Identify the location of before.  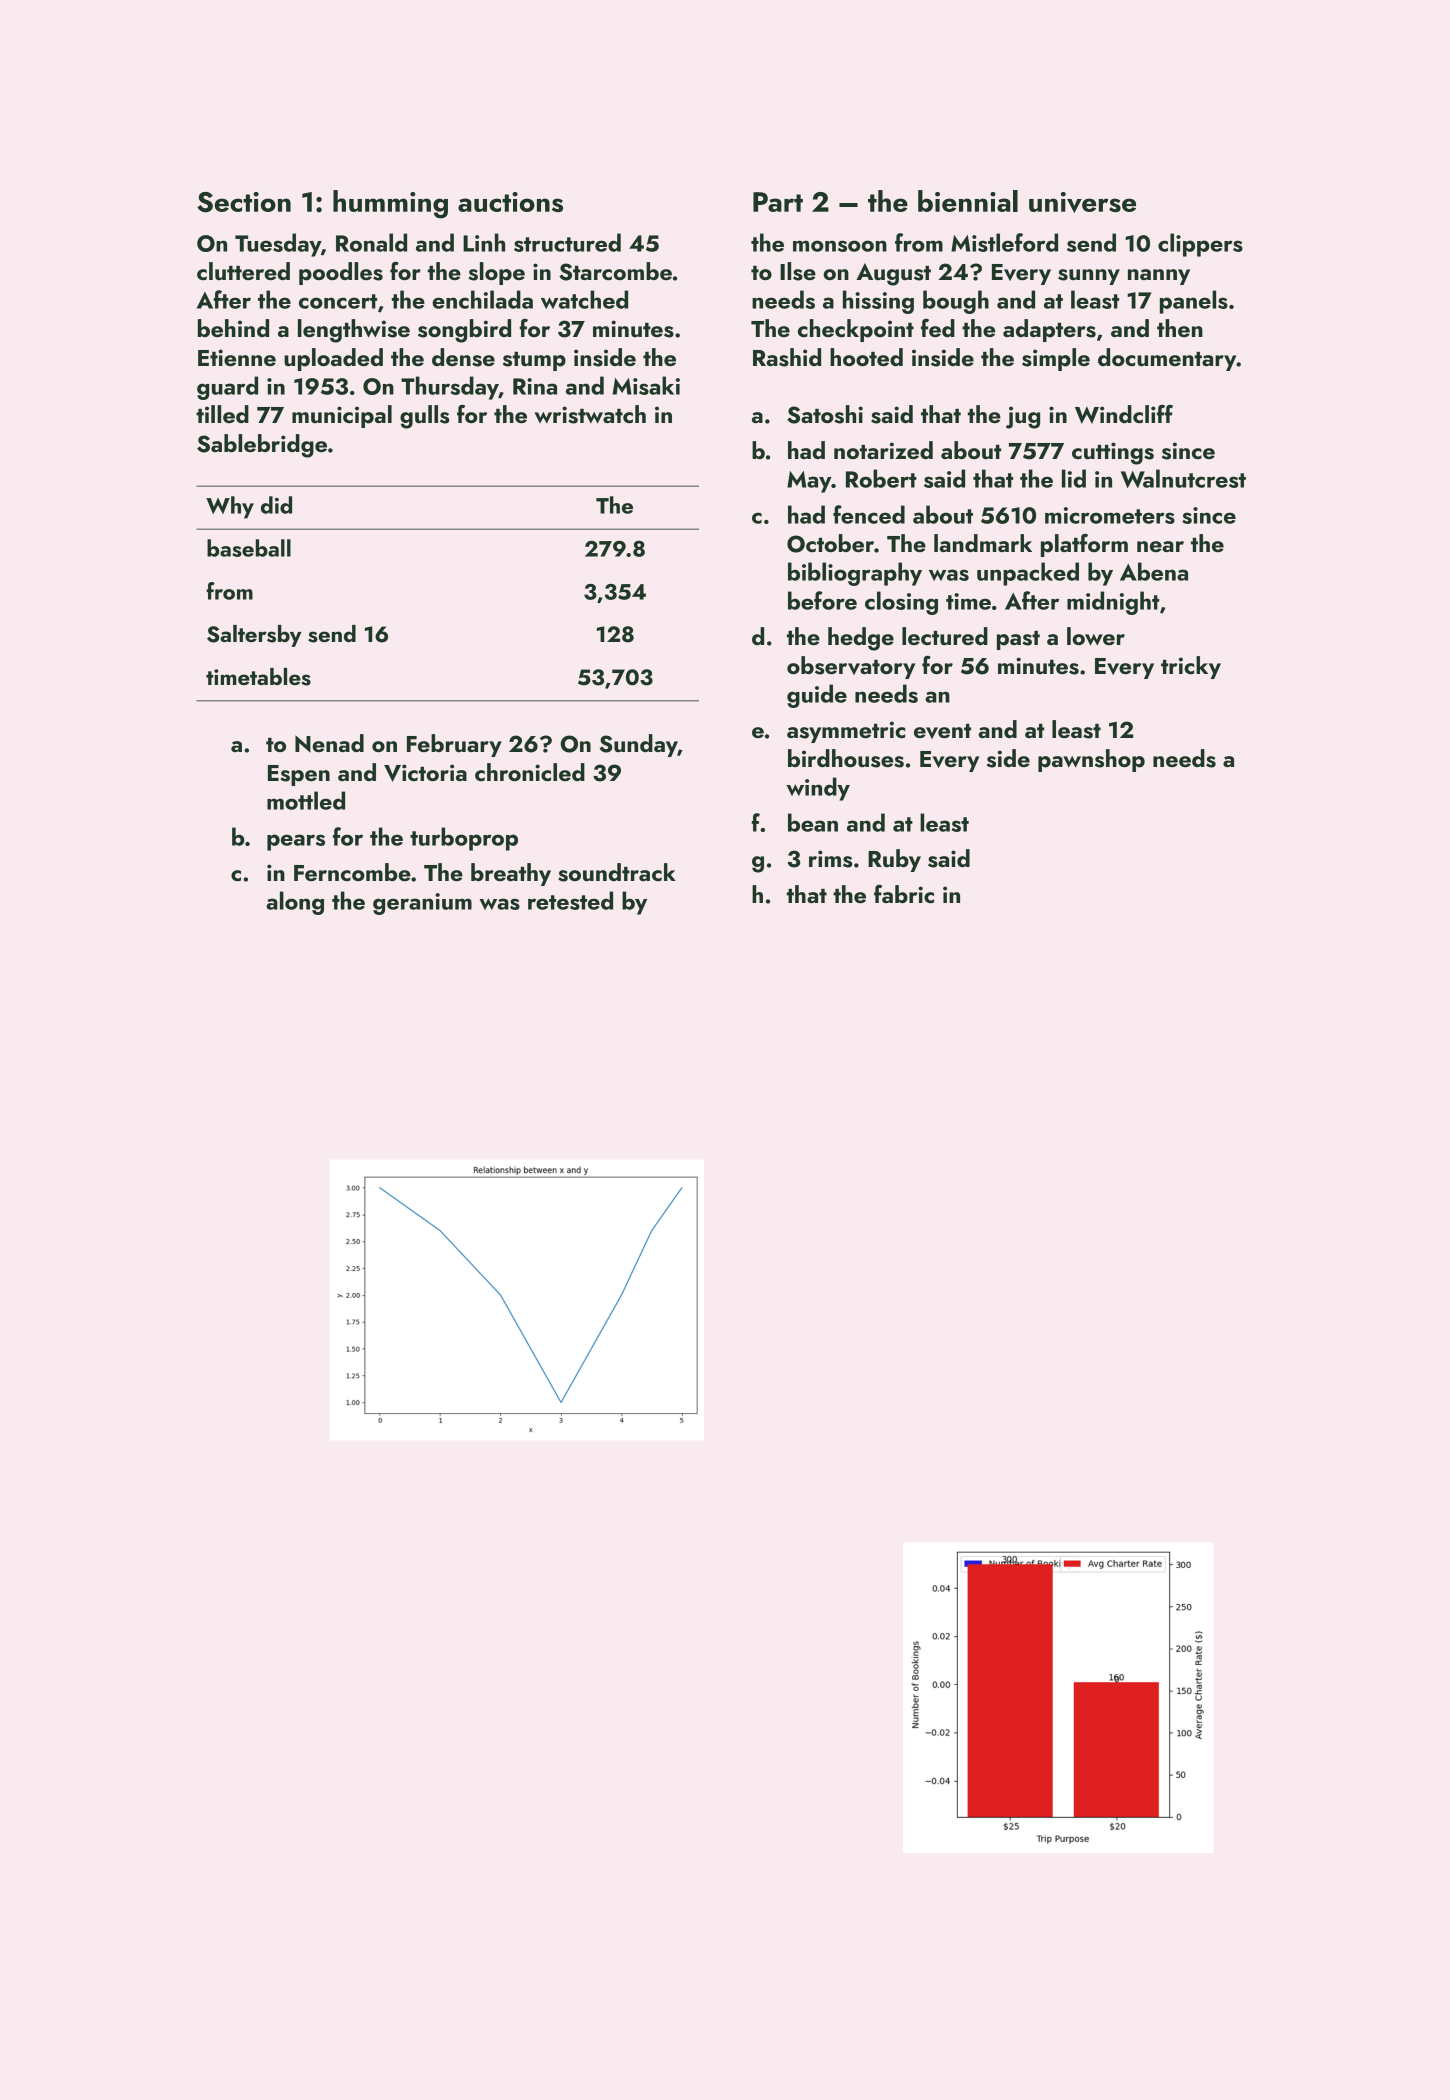
(822, 600).
